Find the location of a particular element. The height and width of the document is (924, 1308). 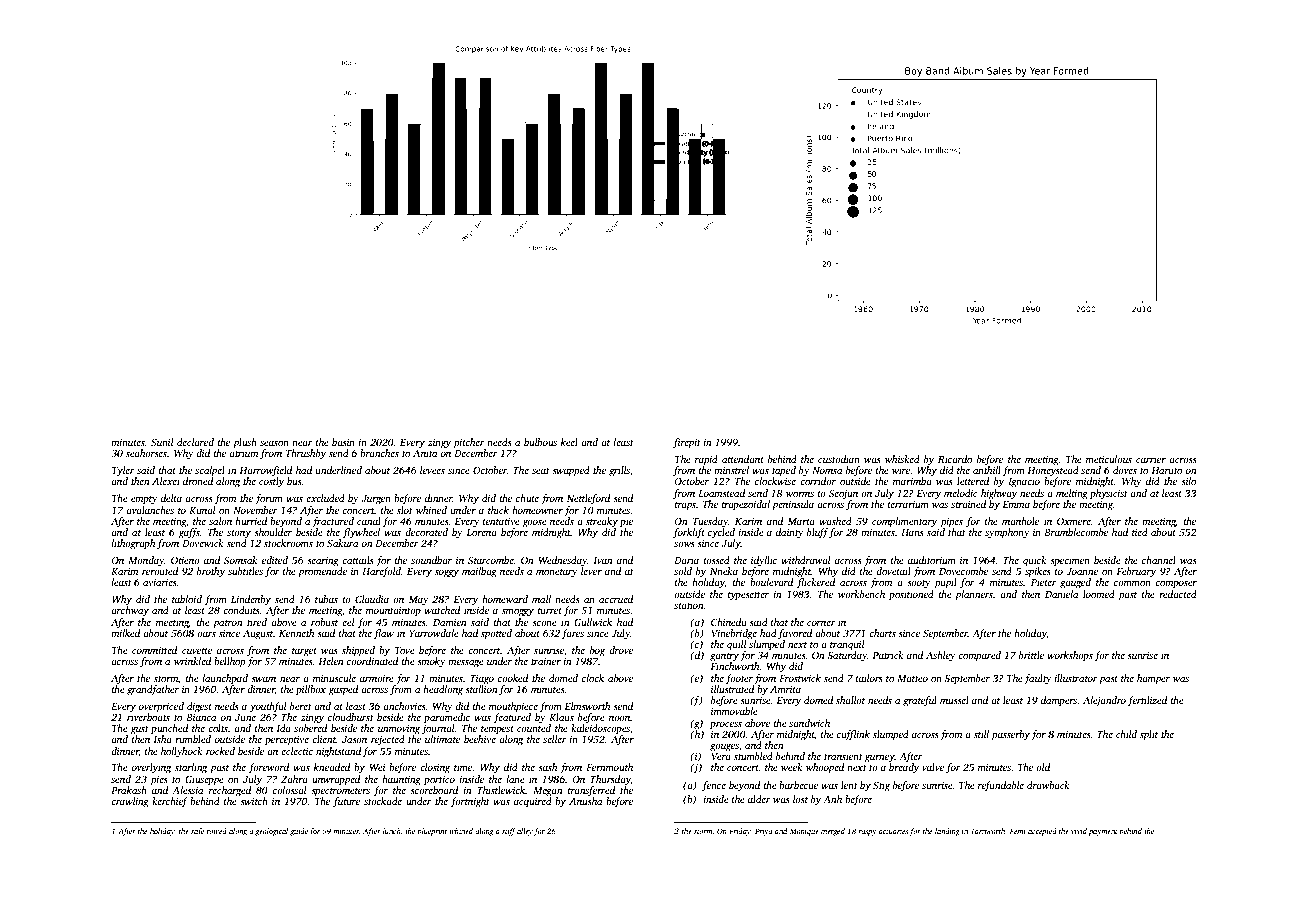

accepted is located at coordinates (1042, 832).
